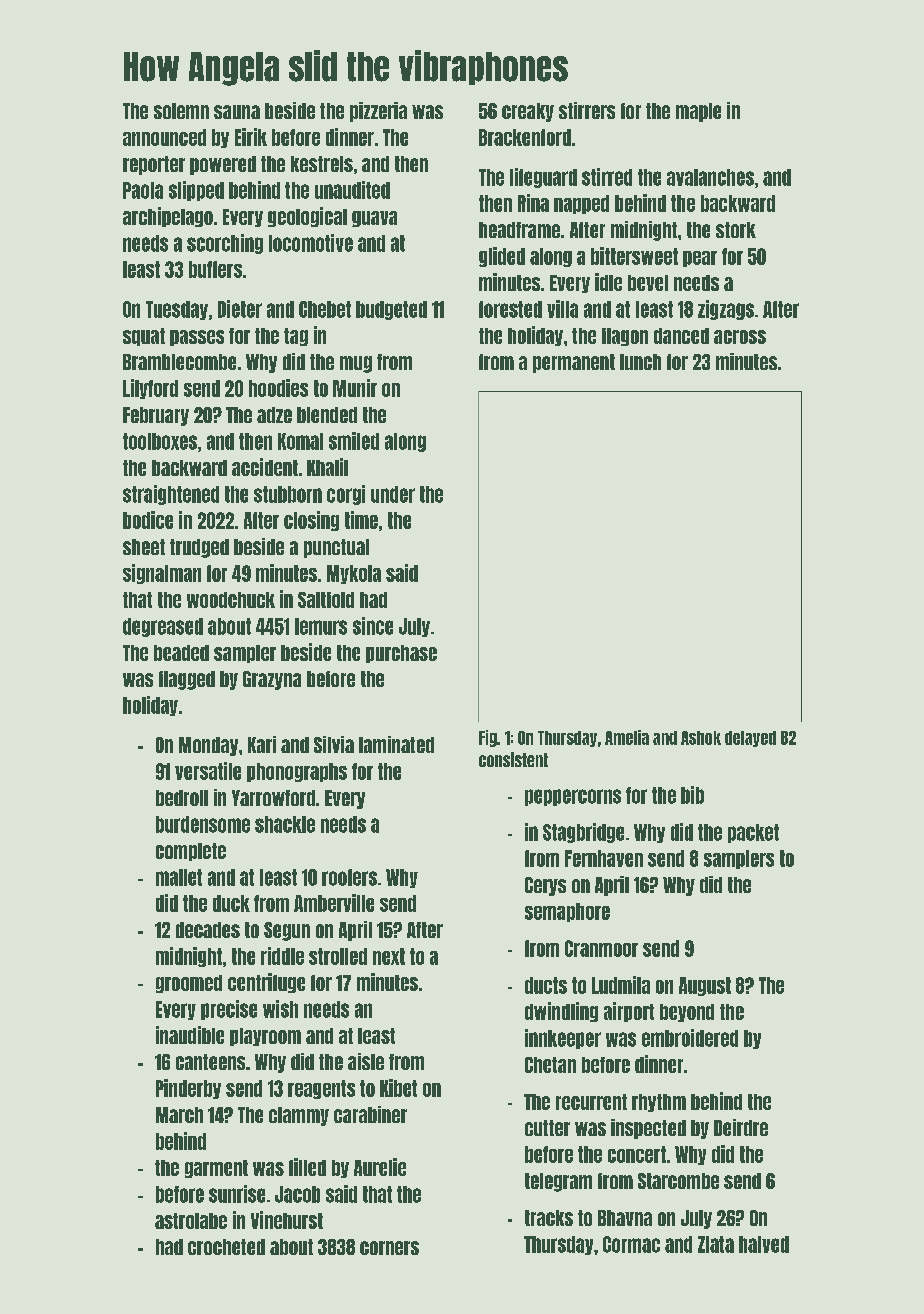 The image size is (924, 1314). What do you see at coordinates (307, 1167) in the screenshot?
I see `filled` at bounding box center [307, 1167].
